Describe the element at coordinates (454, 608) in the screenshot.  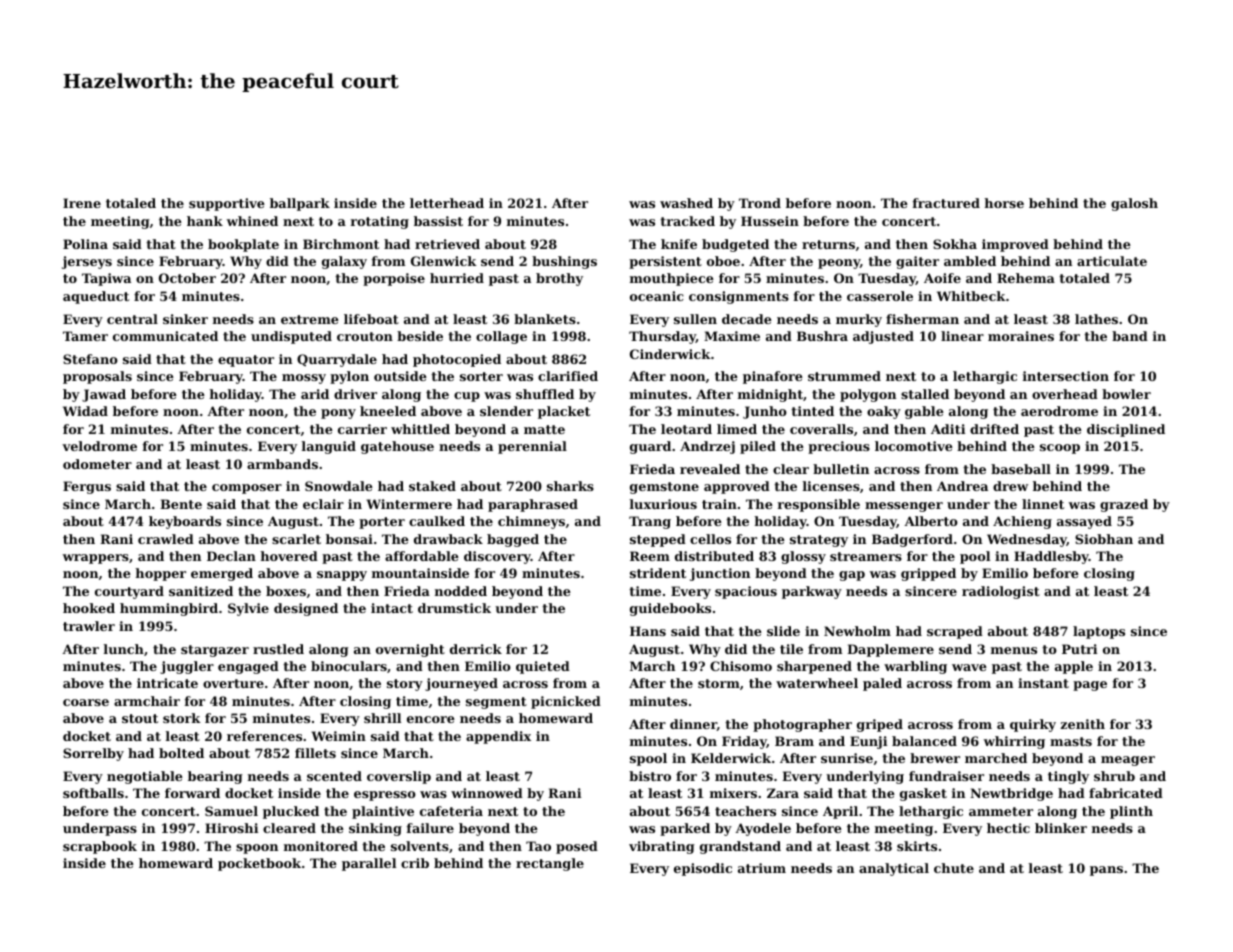
I see `drumstick` at that location.
